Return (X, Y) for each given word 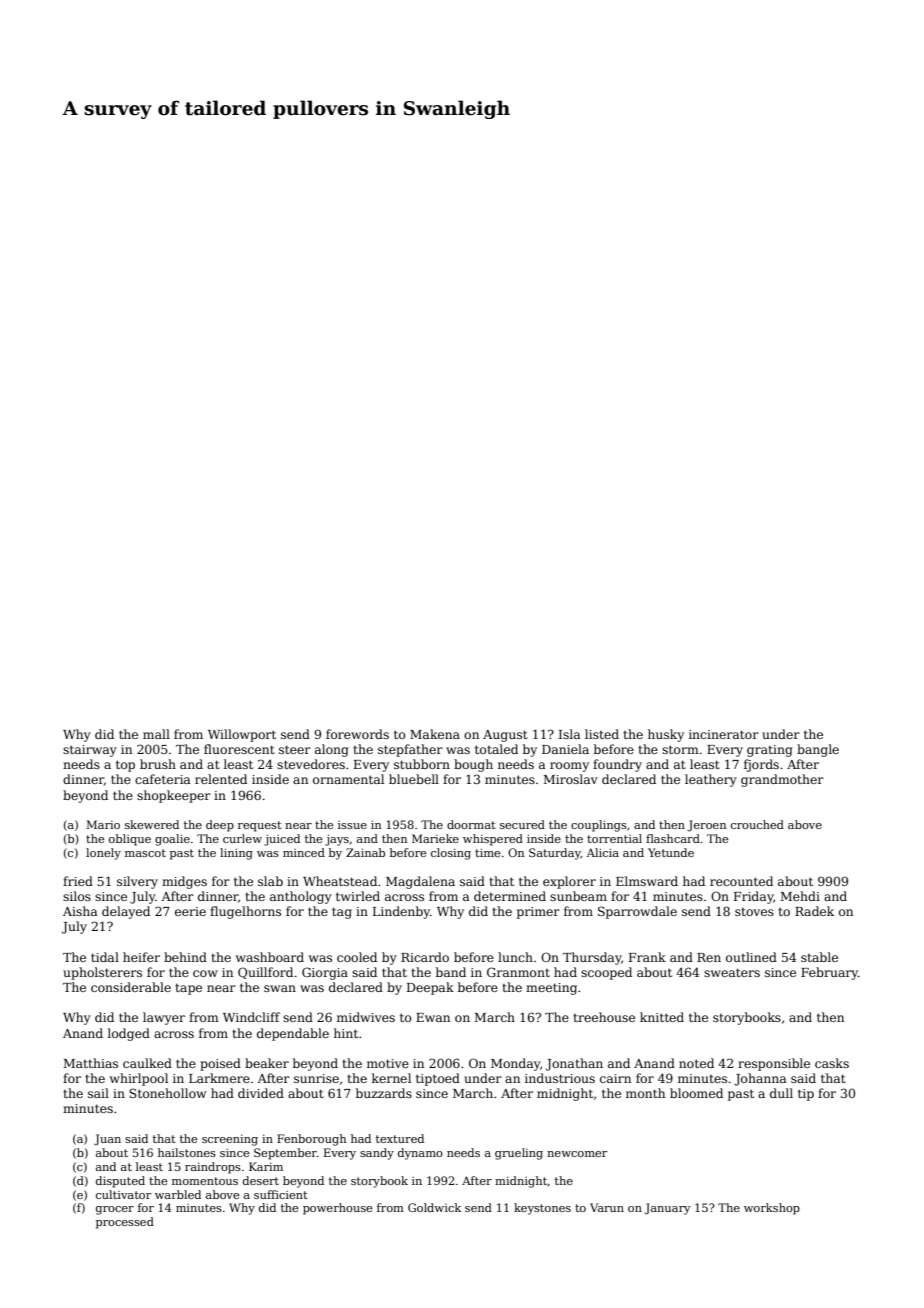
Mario (103, 824)
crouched (757, 824)
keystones (542, 1209)
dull (781, 1093)
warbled (178, 1194)
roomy (569, 767)
